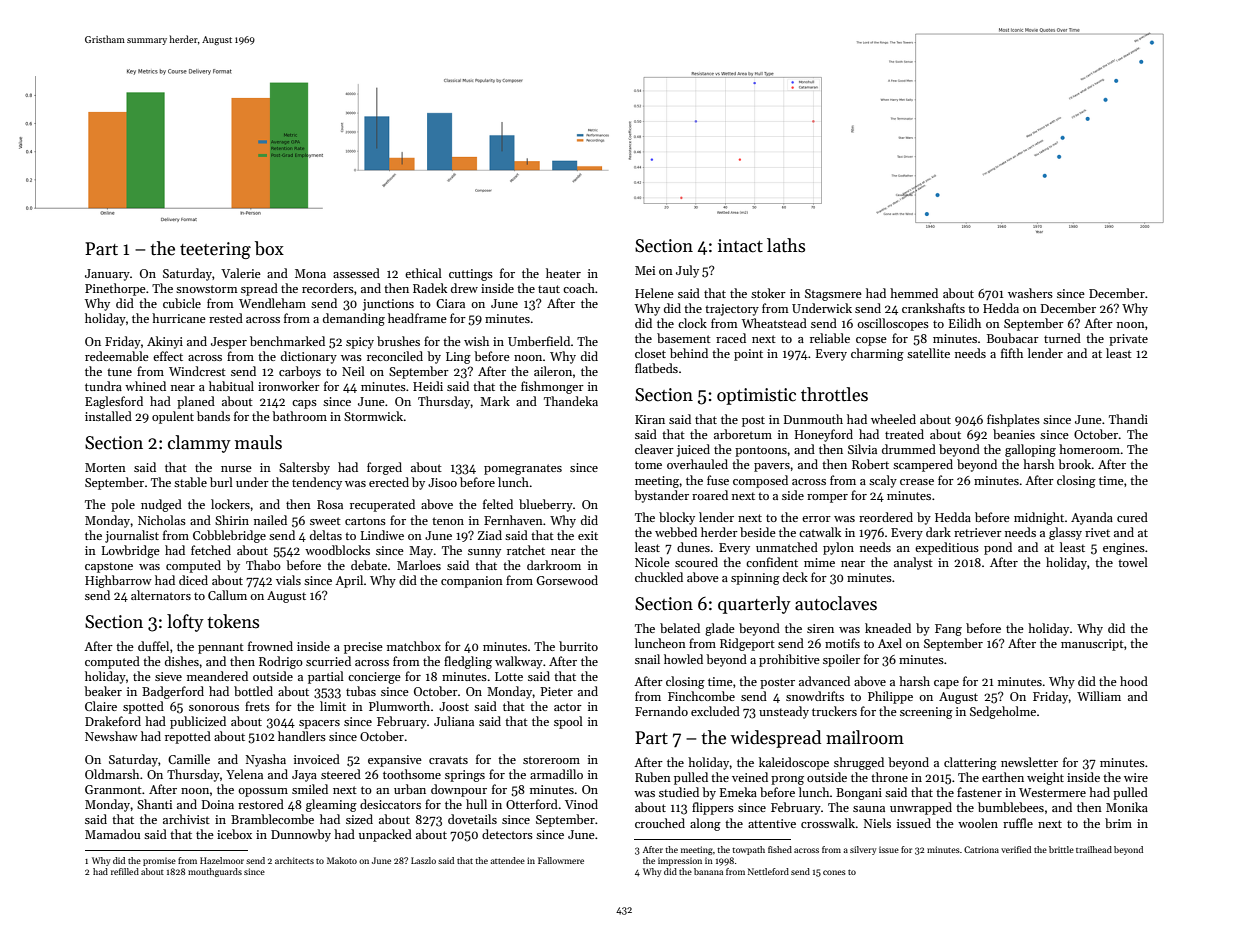  Describe the element at coordinates (301, 835) in the screenshot. I see `Dunnowby` at that location.
